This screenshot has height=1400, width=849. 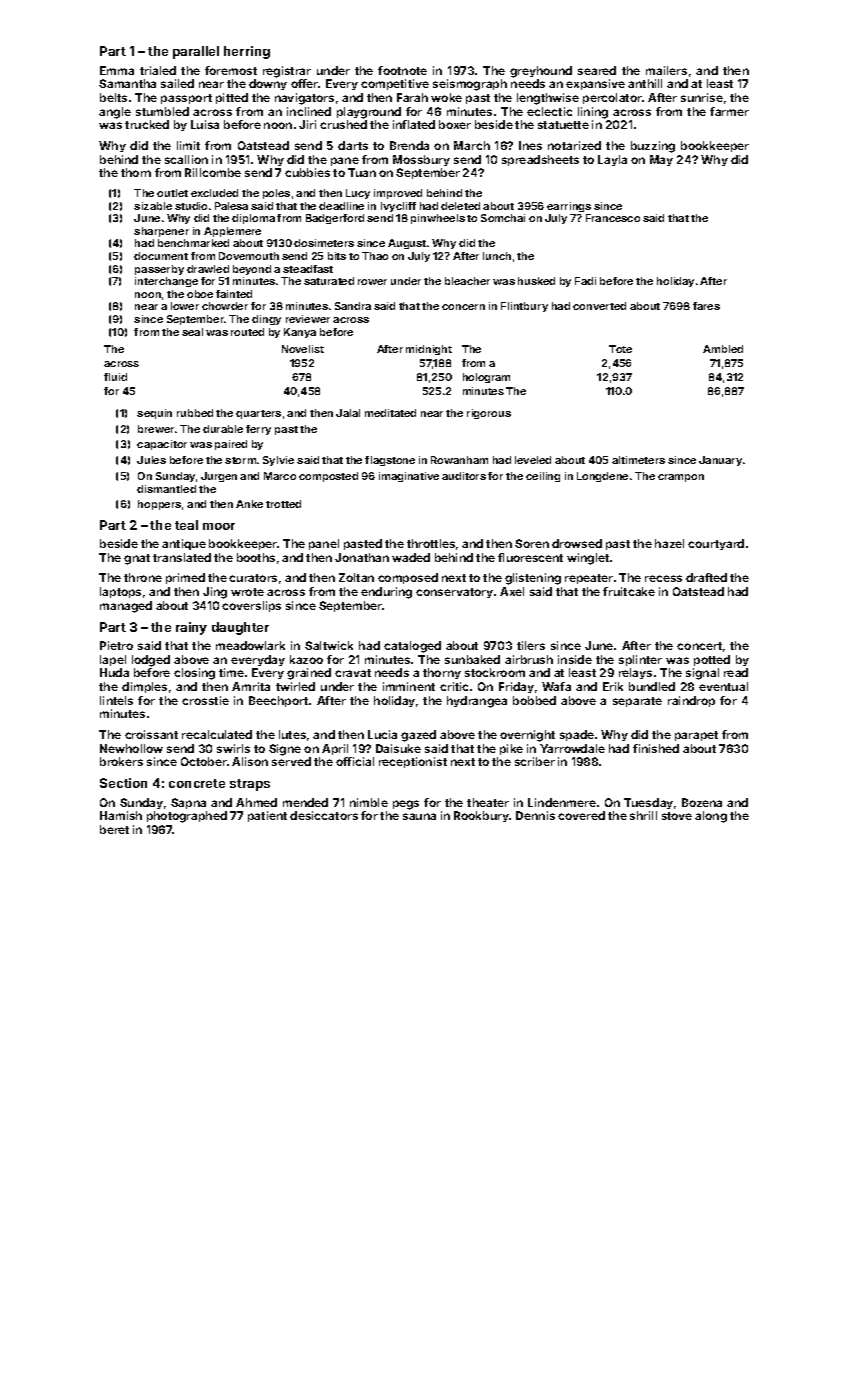 I want to click on tilers, so click(x=531, y=645).
